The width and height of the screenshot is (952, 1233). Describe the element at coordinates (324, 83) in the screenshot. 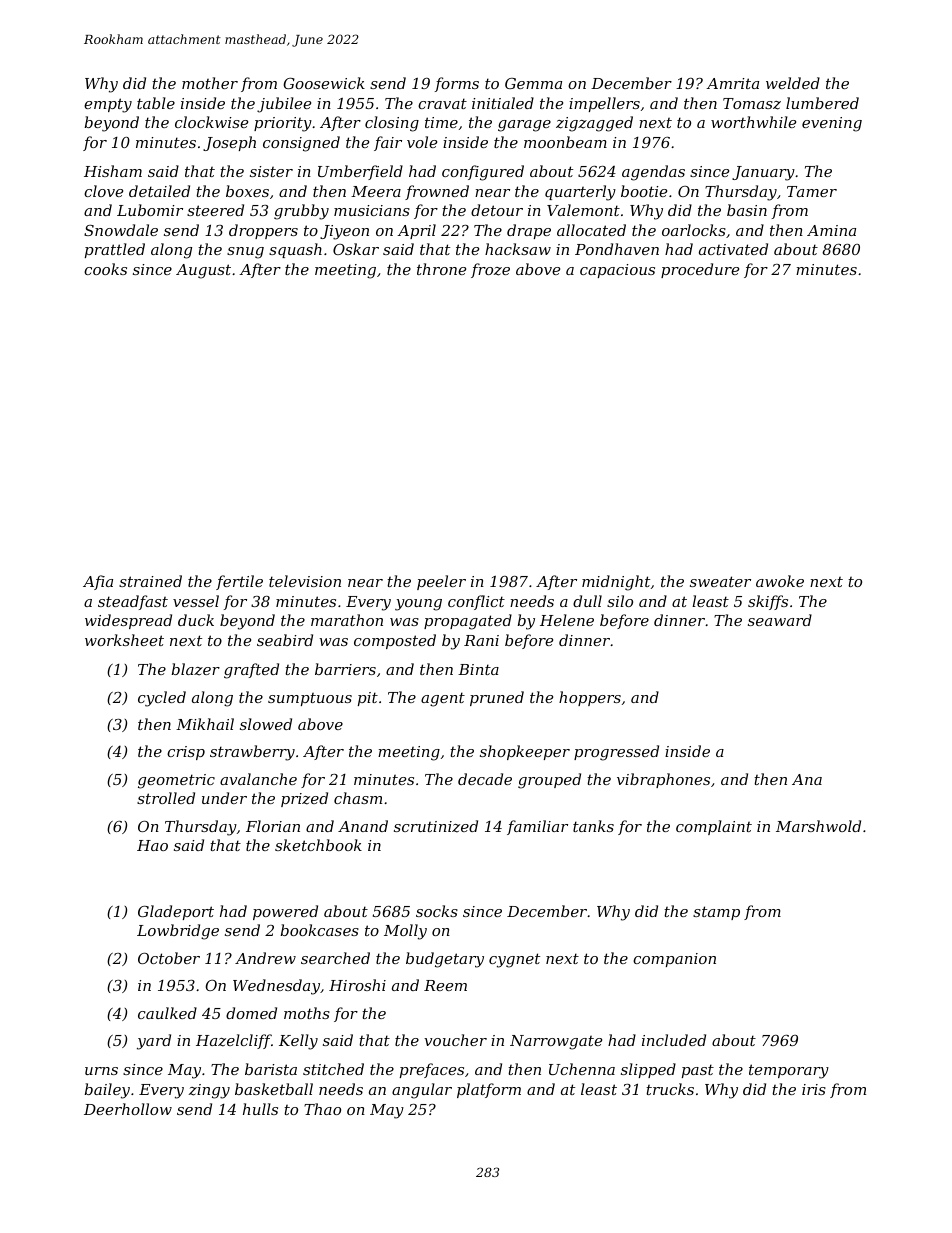

I see `Goosewick` at that location.
